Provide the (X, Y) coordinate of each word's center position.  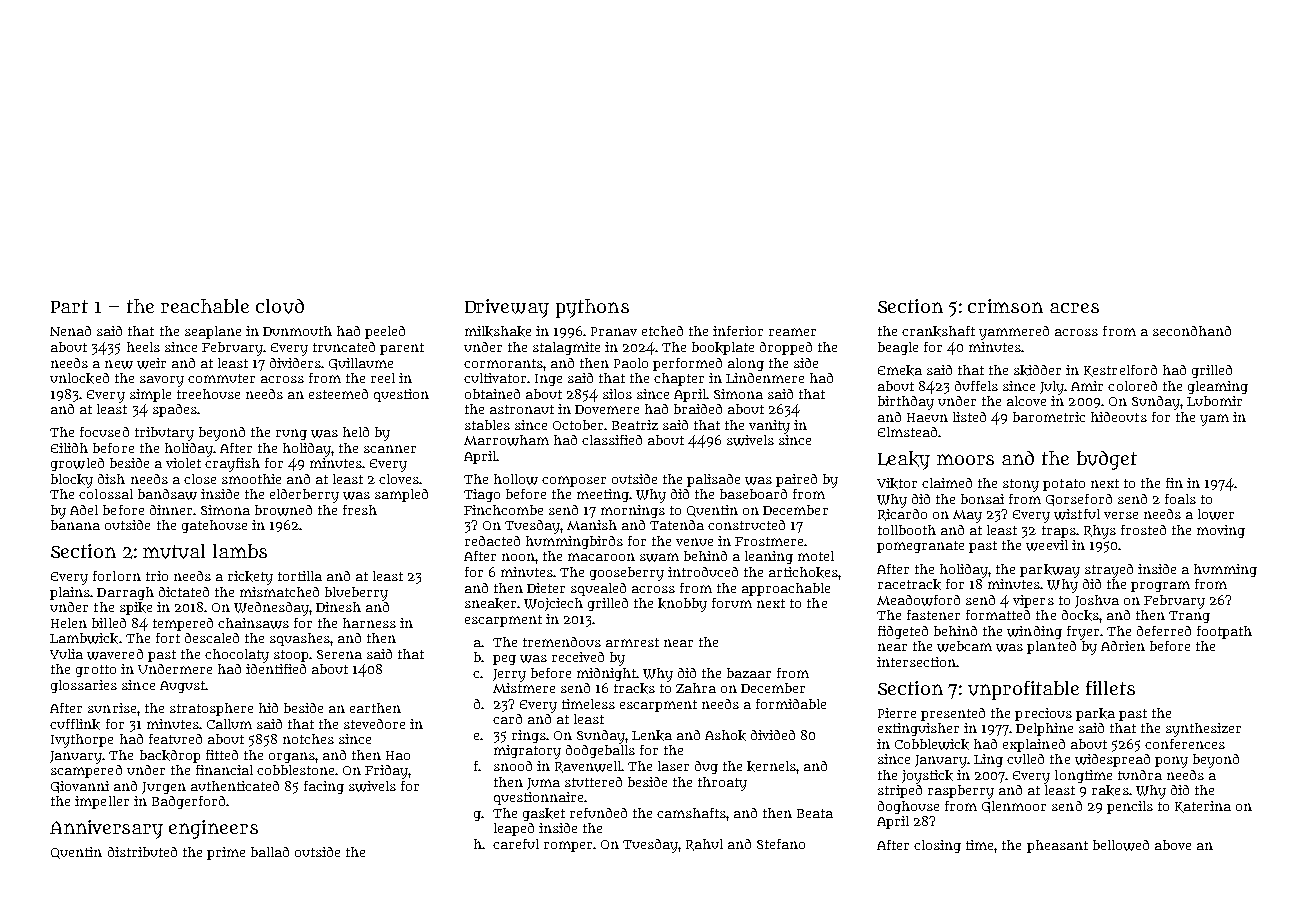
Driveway (507, 308)
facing (324, 787)
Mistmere (524, 688)
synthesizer (1203, 730)
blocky (72, 481)
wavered (115, 654)
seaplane (213, 332)
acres (1074, 308)
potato (1064, 485)
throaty (722, 784)
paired (796, 480)
